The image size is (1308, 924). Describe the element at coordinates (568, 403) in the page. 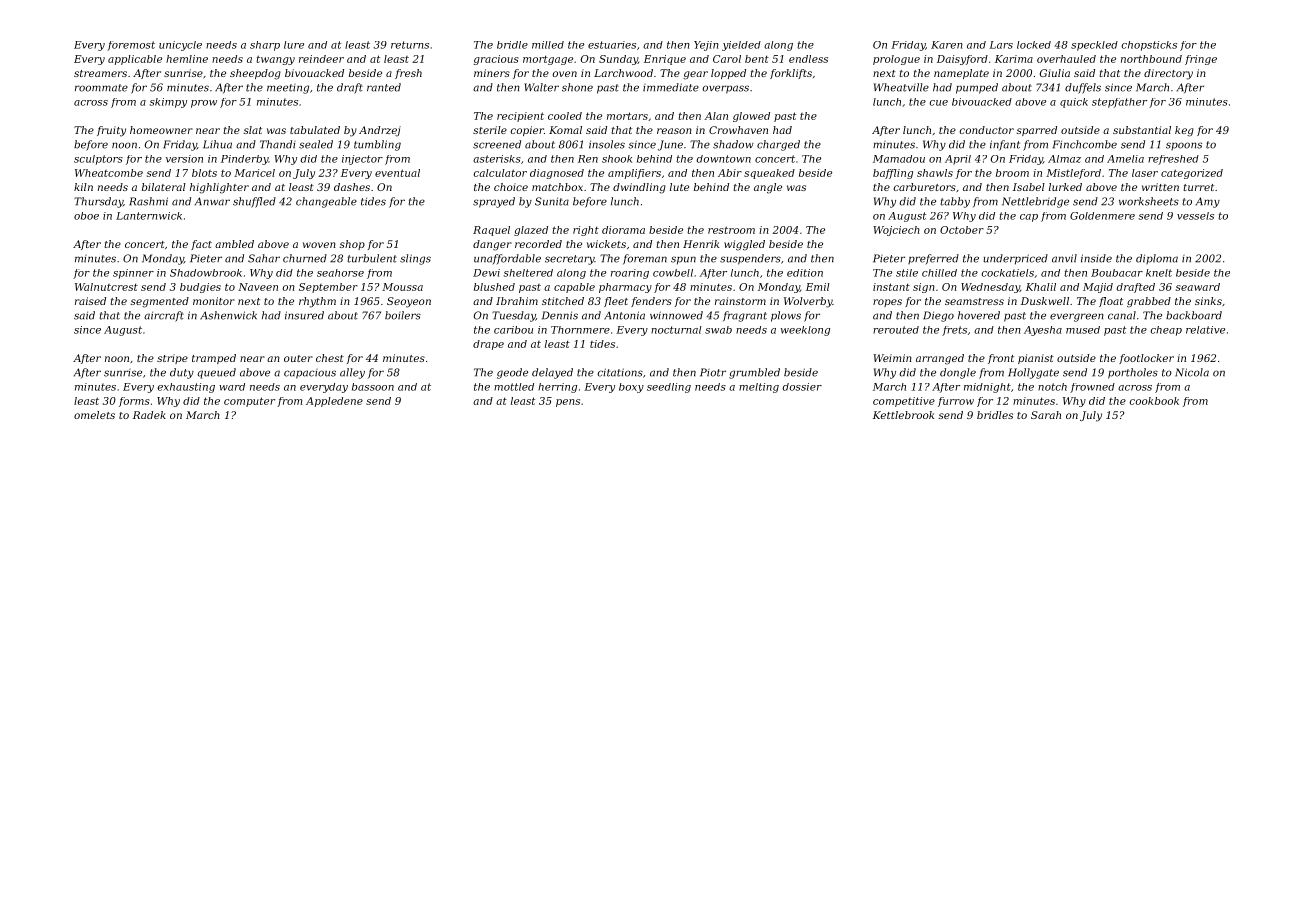

I see `pens` at that location.
